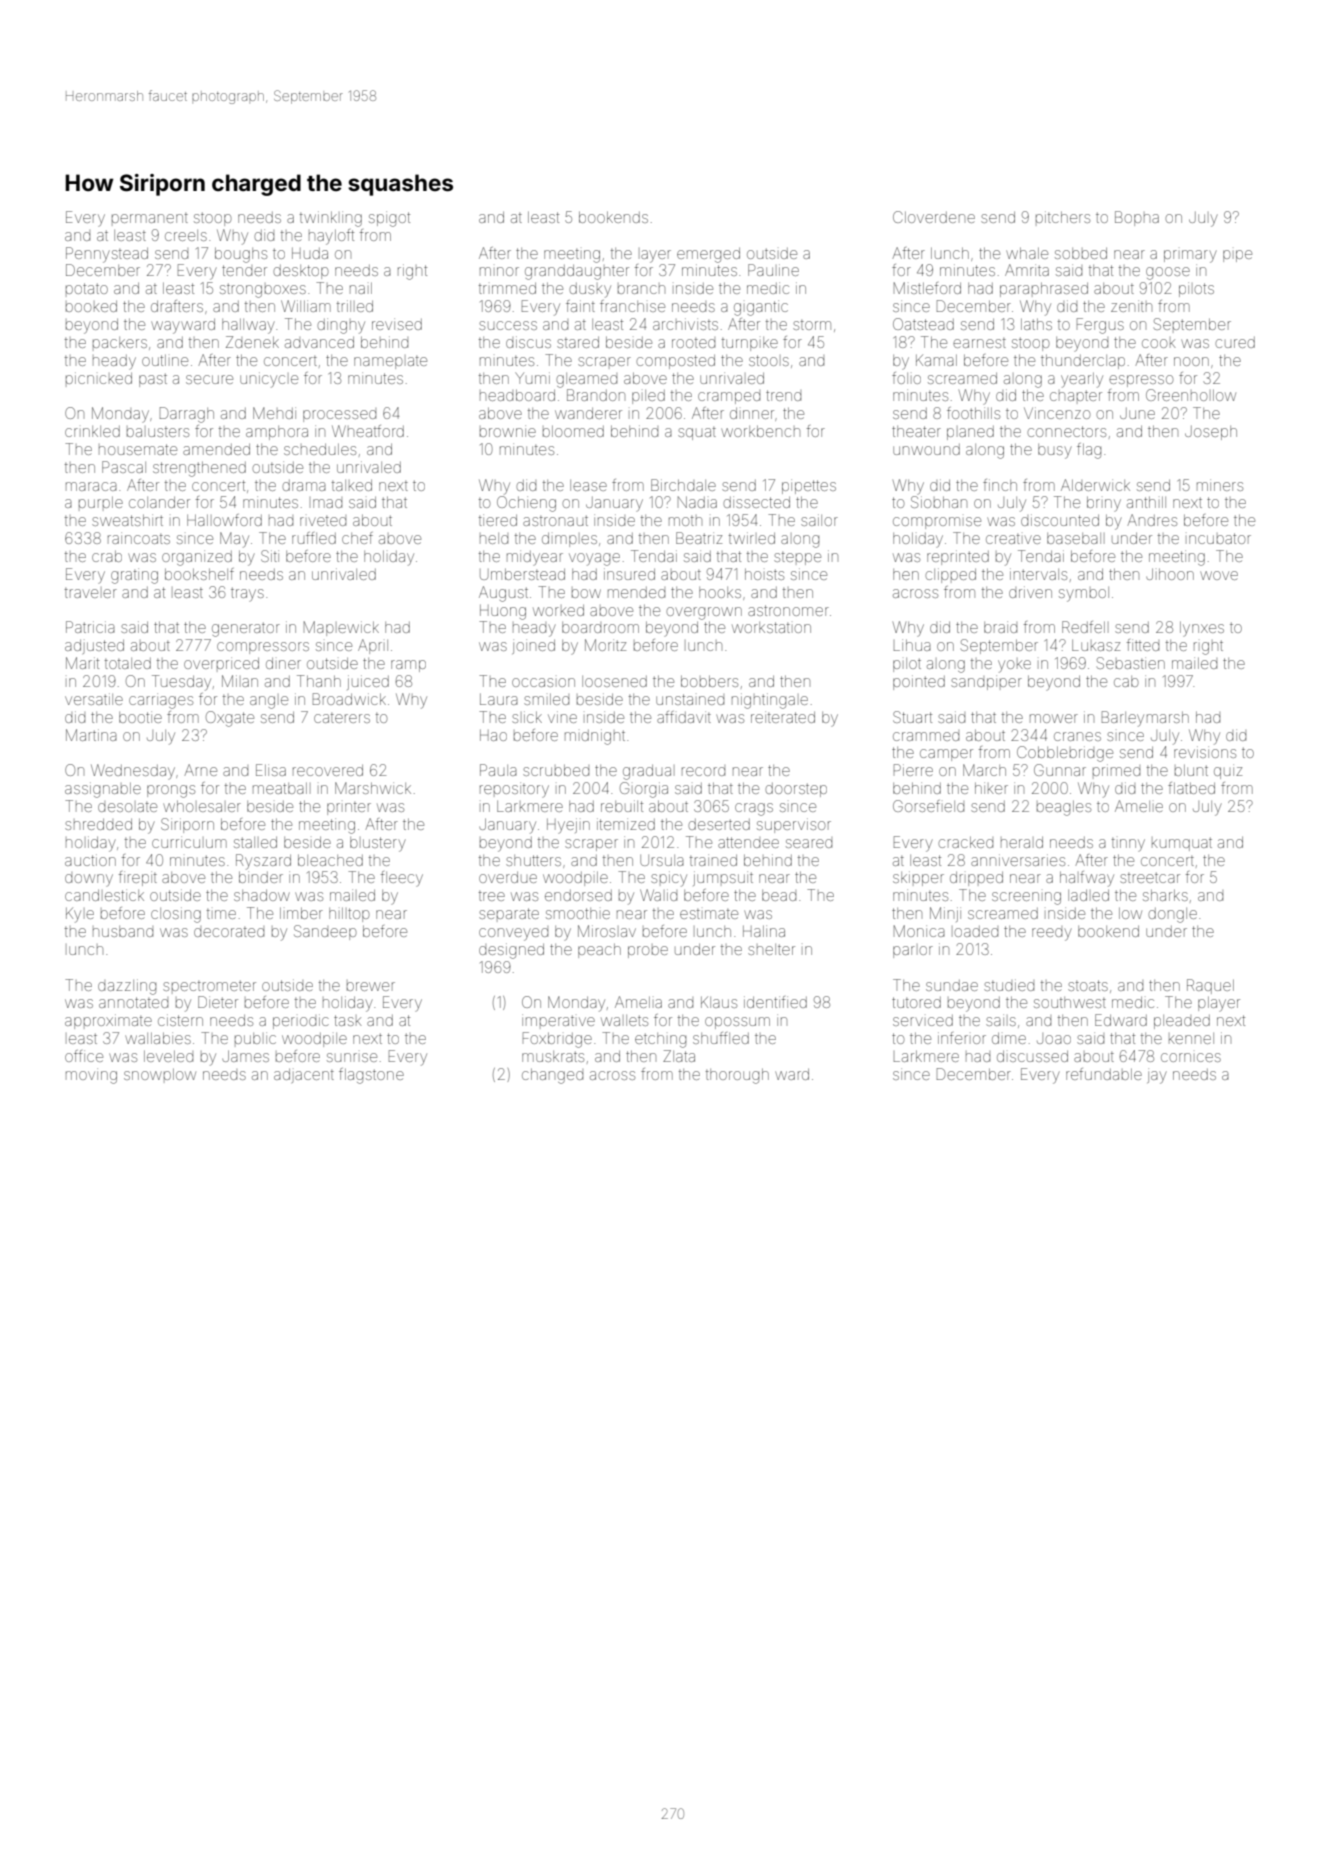  Describe the element at coordinates (783, 395) in the screenshot. I see `trend` at that location.
